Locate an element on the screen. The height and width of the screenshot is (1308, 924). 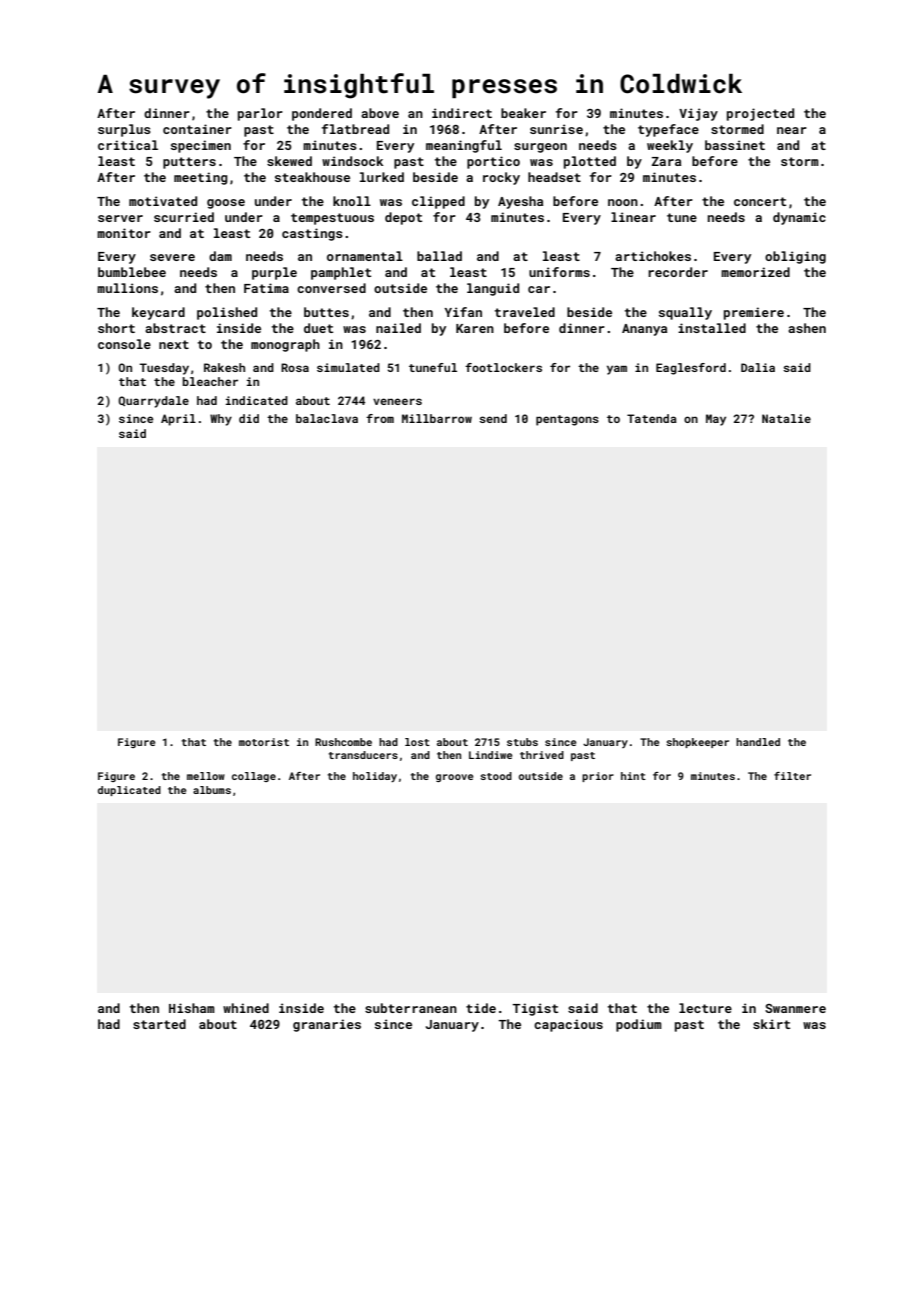
holiday is located at coordinates (375, 777).
